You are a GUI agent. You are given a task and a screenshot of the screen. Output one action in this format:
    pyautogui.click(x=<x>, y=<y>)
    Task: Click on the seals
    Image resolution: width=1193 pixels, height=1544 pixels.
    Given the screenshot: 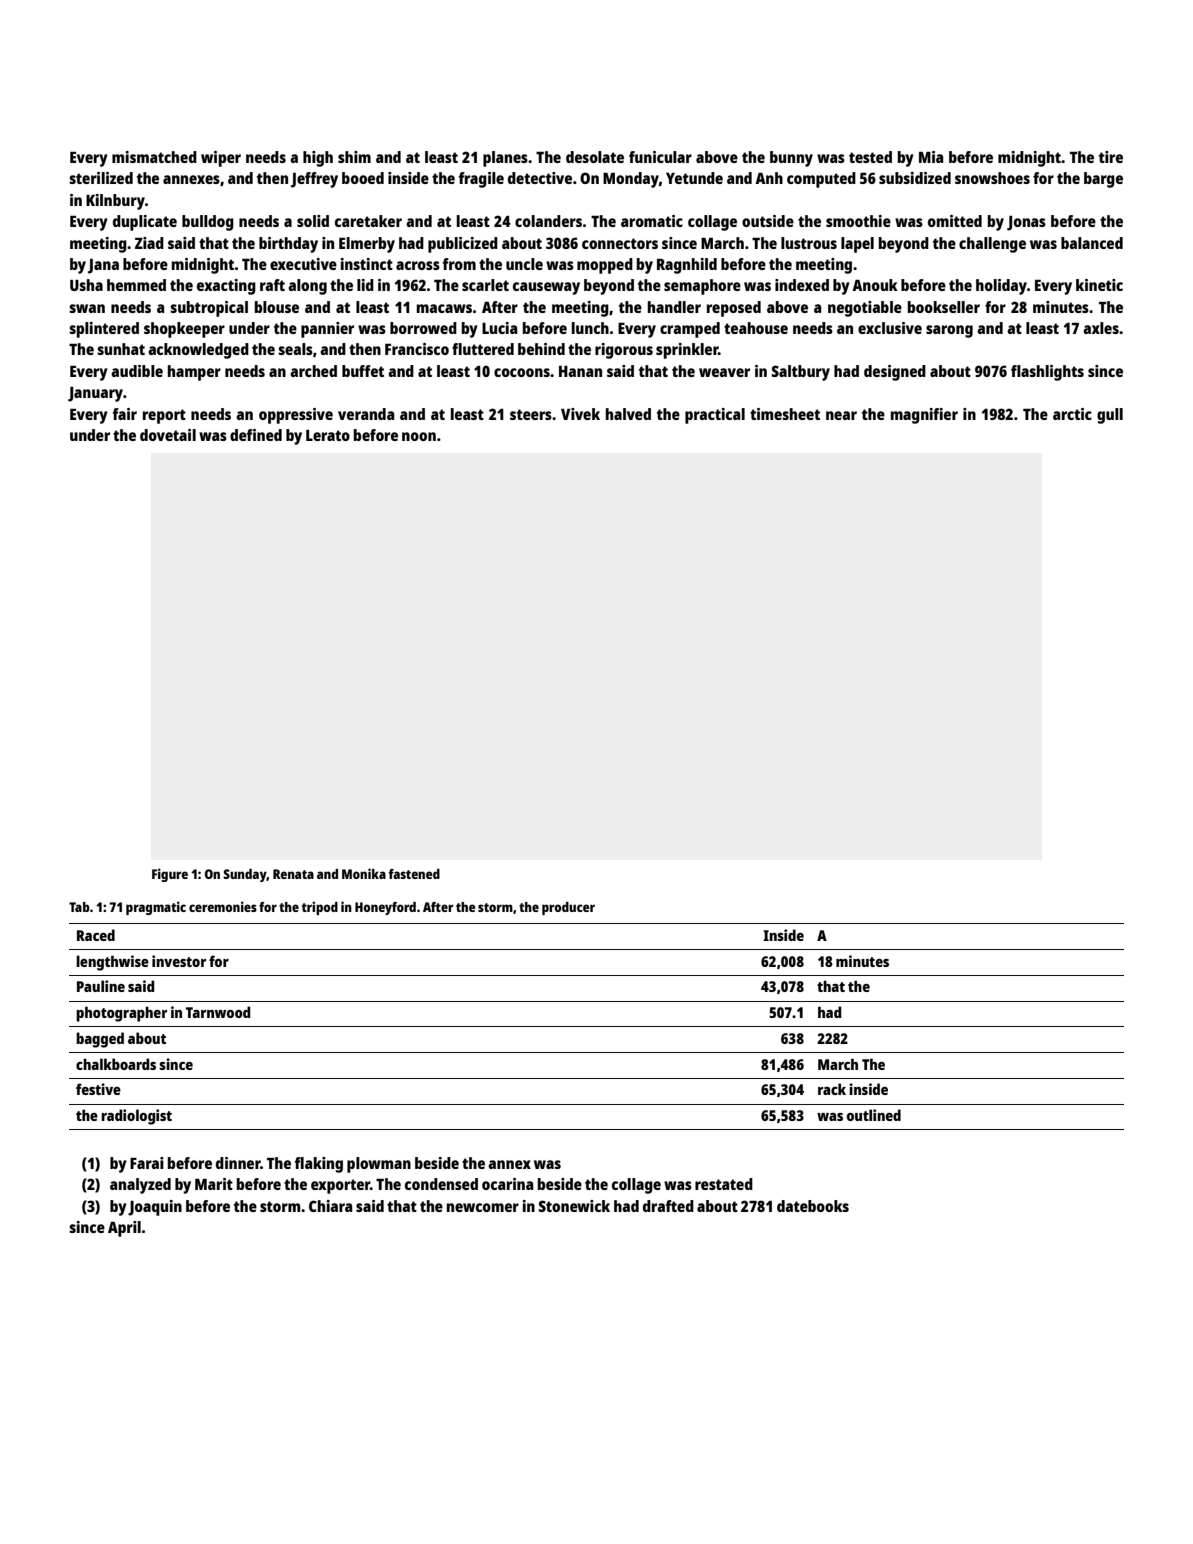 What is the action you would take?
    pyautogui.click(x=295, y=349)
